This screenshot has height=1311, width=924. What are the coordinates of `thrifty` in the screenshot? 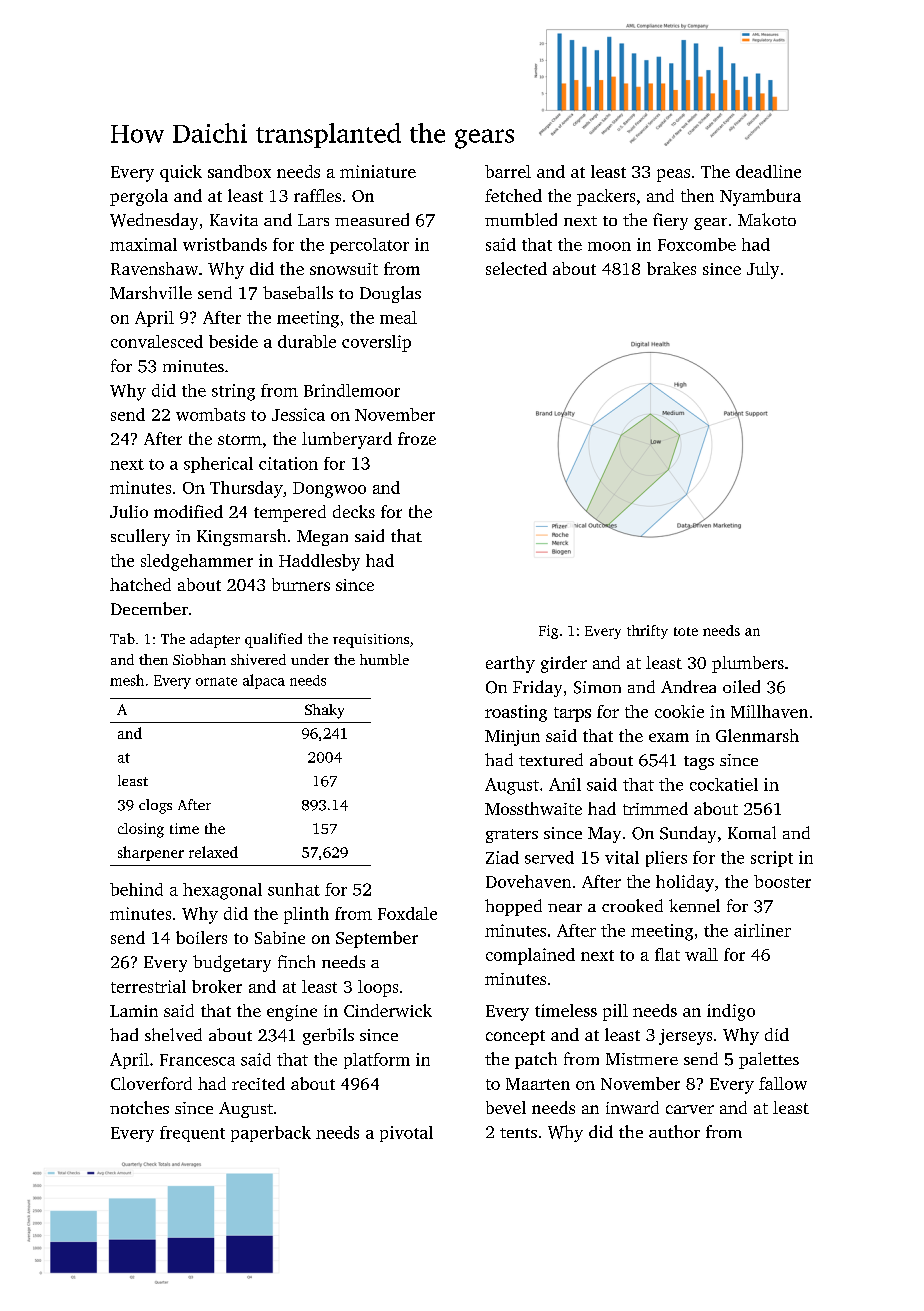 It's located at (647, 632).
